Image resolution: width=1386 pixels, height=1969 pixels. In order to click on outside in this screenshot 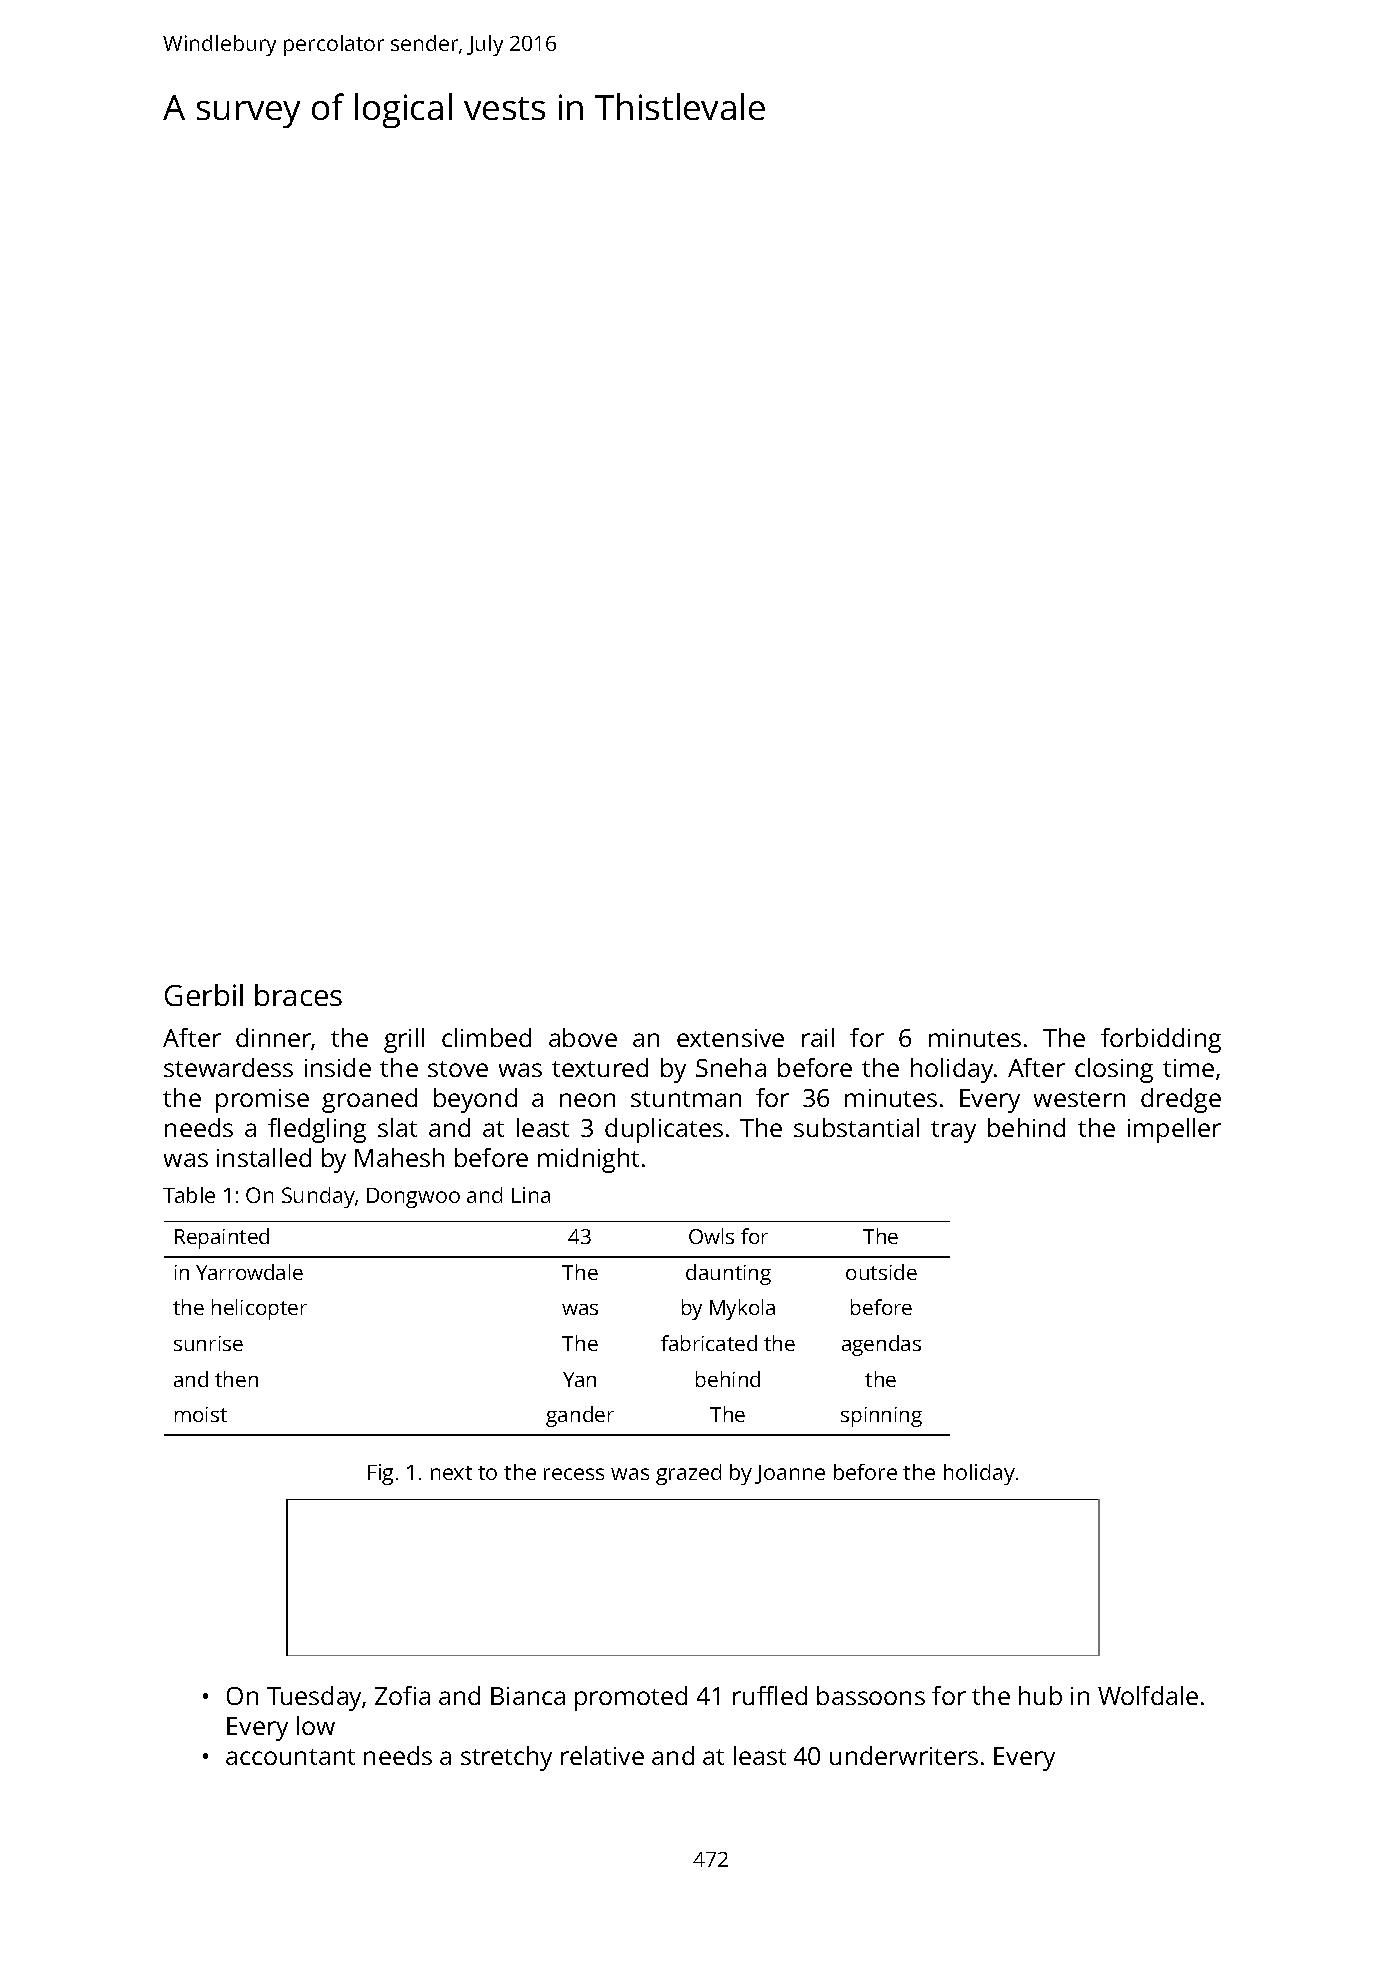, I will do `click(881, 1272)`.
